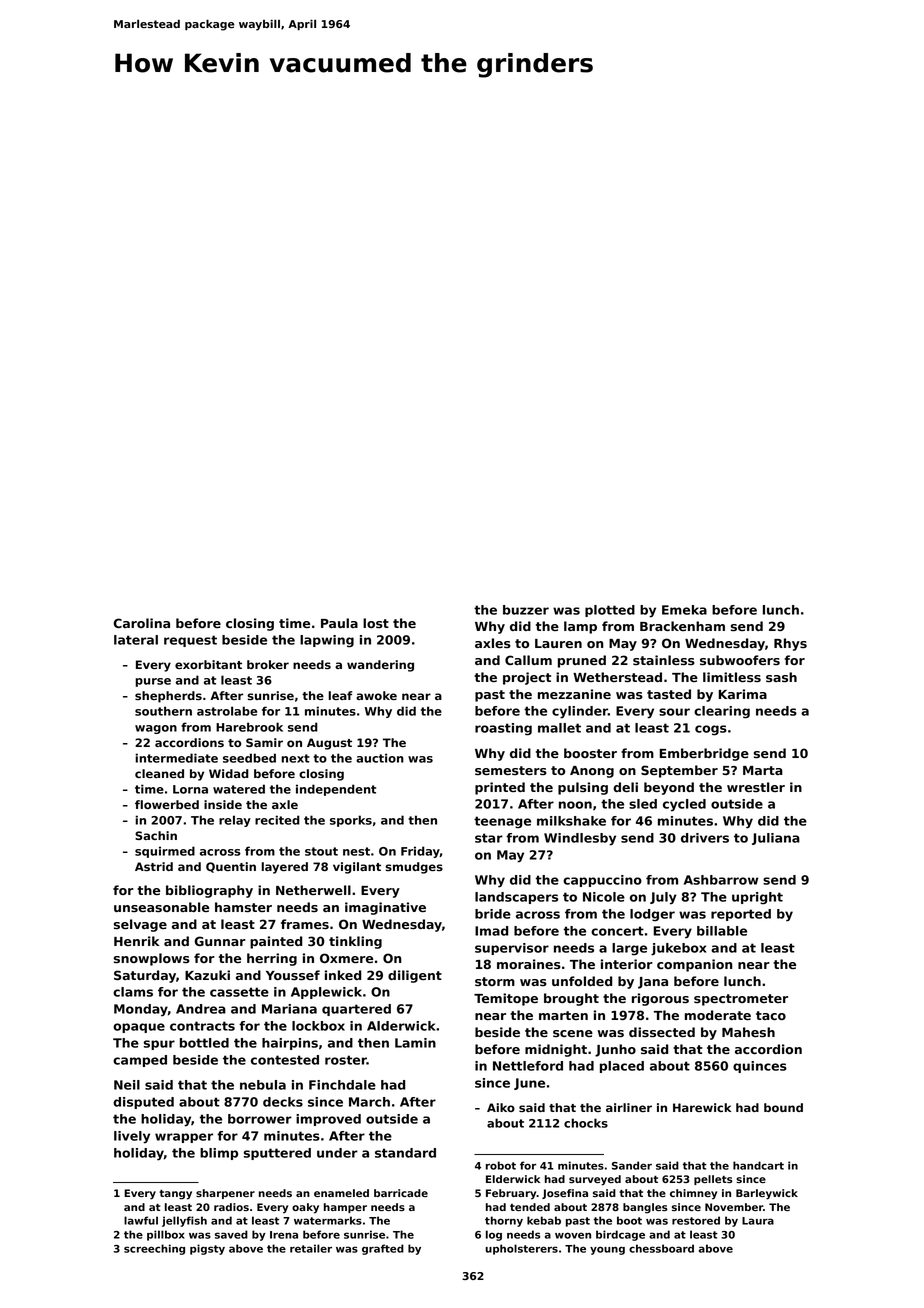 The height and width of the image is (1308, 924). What do you see at coordinates (383, 1249) in the image?
I see `grafted` at bounding box center [383, 1249].
